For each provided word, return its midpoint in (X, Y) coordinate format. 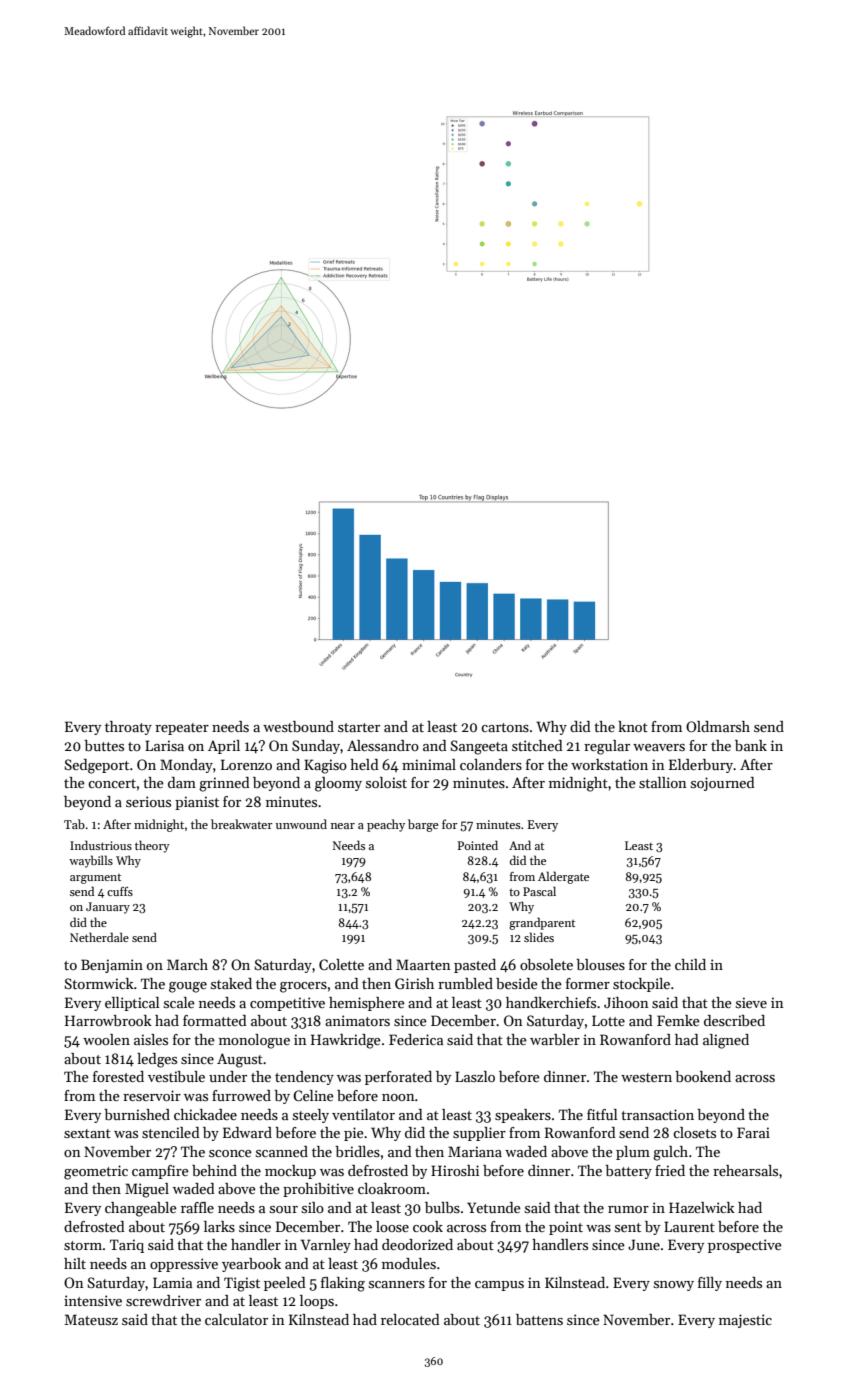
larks (219, 1226)
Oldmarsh (718, 726)
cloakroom (392, 1188)
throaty (128, 728)
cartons (505, 727)
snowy (674, 1286)
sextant (87, 1133)
